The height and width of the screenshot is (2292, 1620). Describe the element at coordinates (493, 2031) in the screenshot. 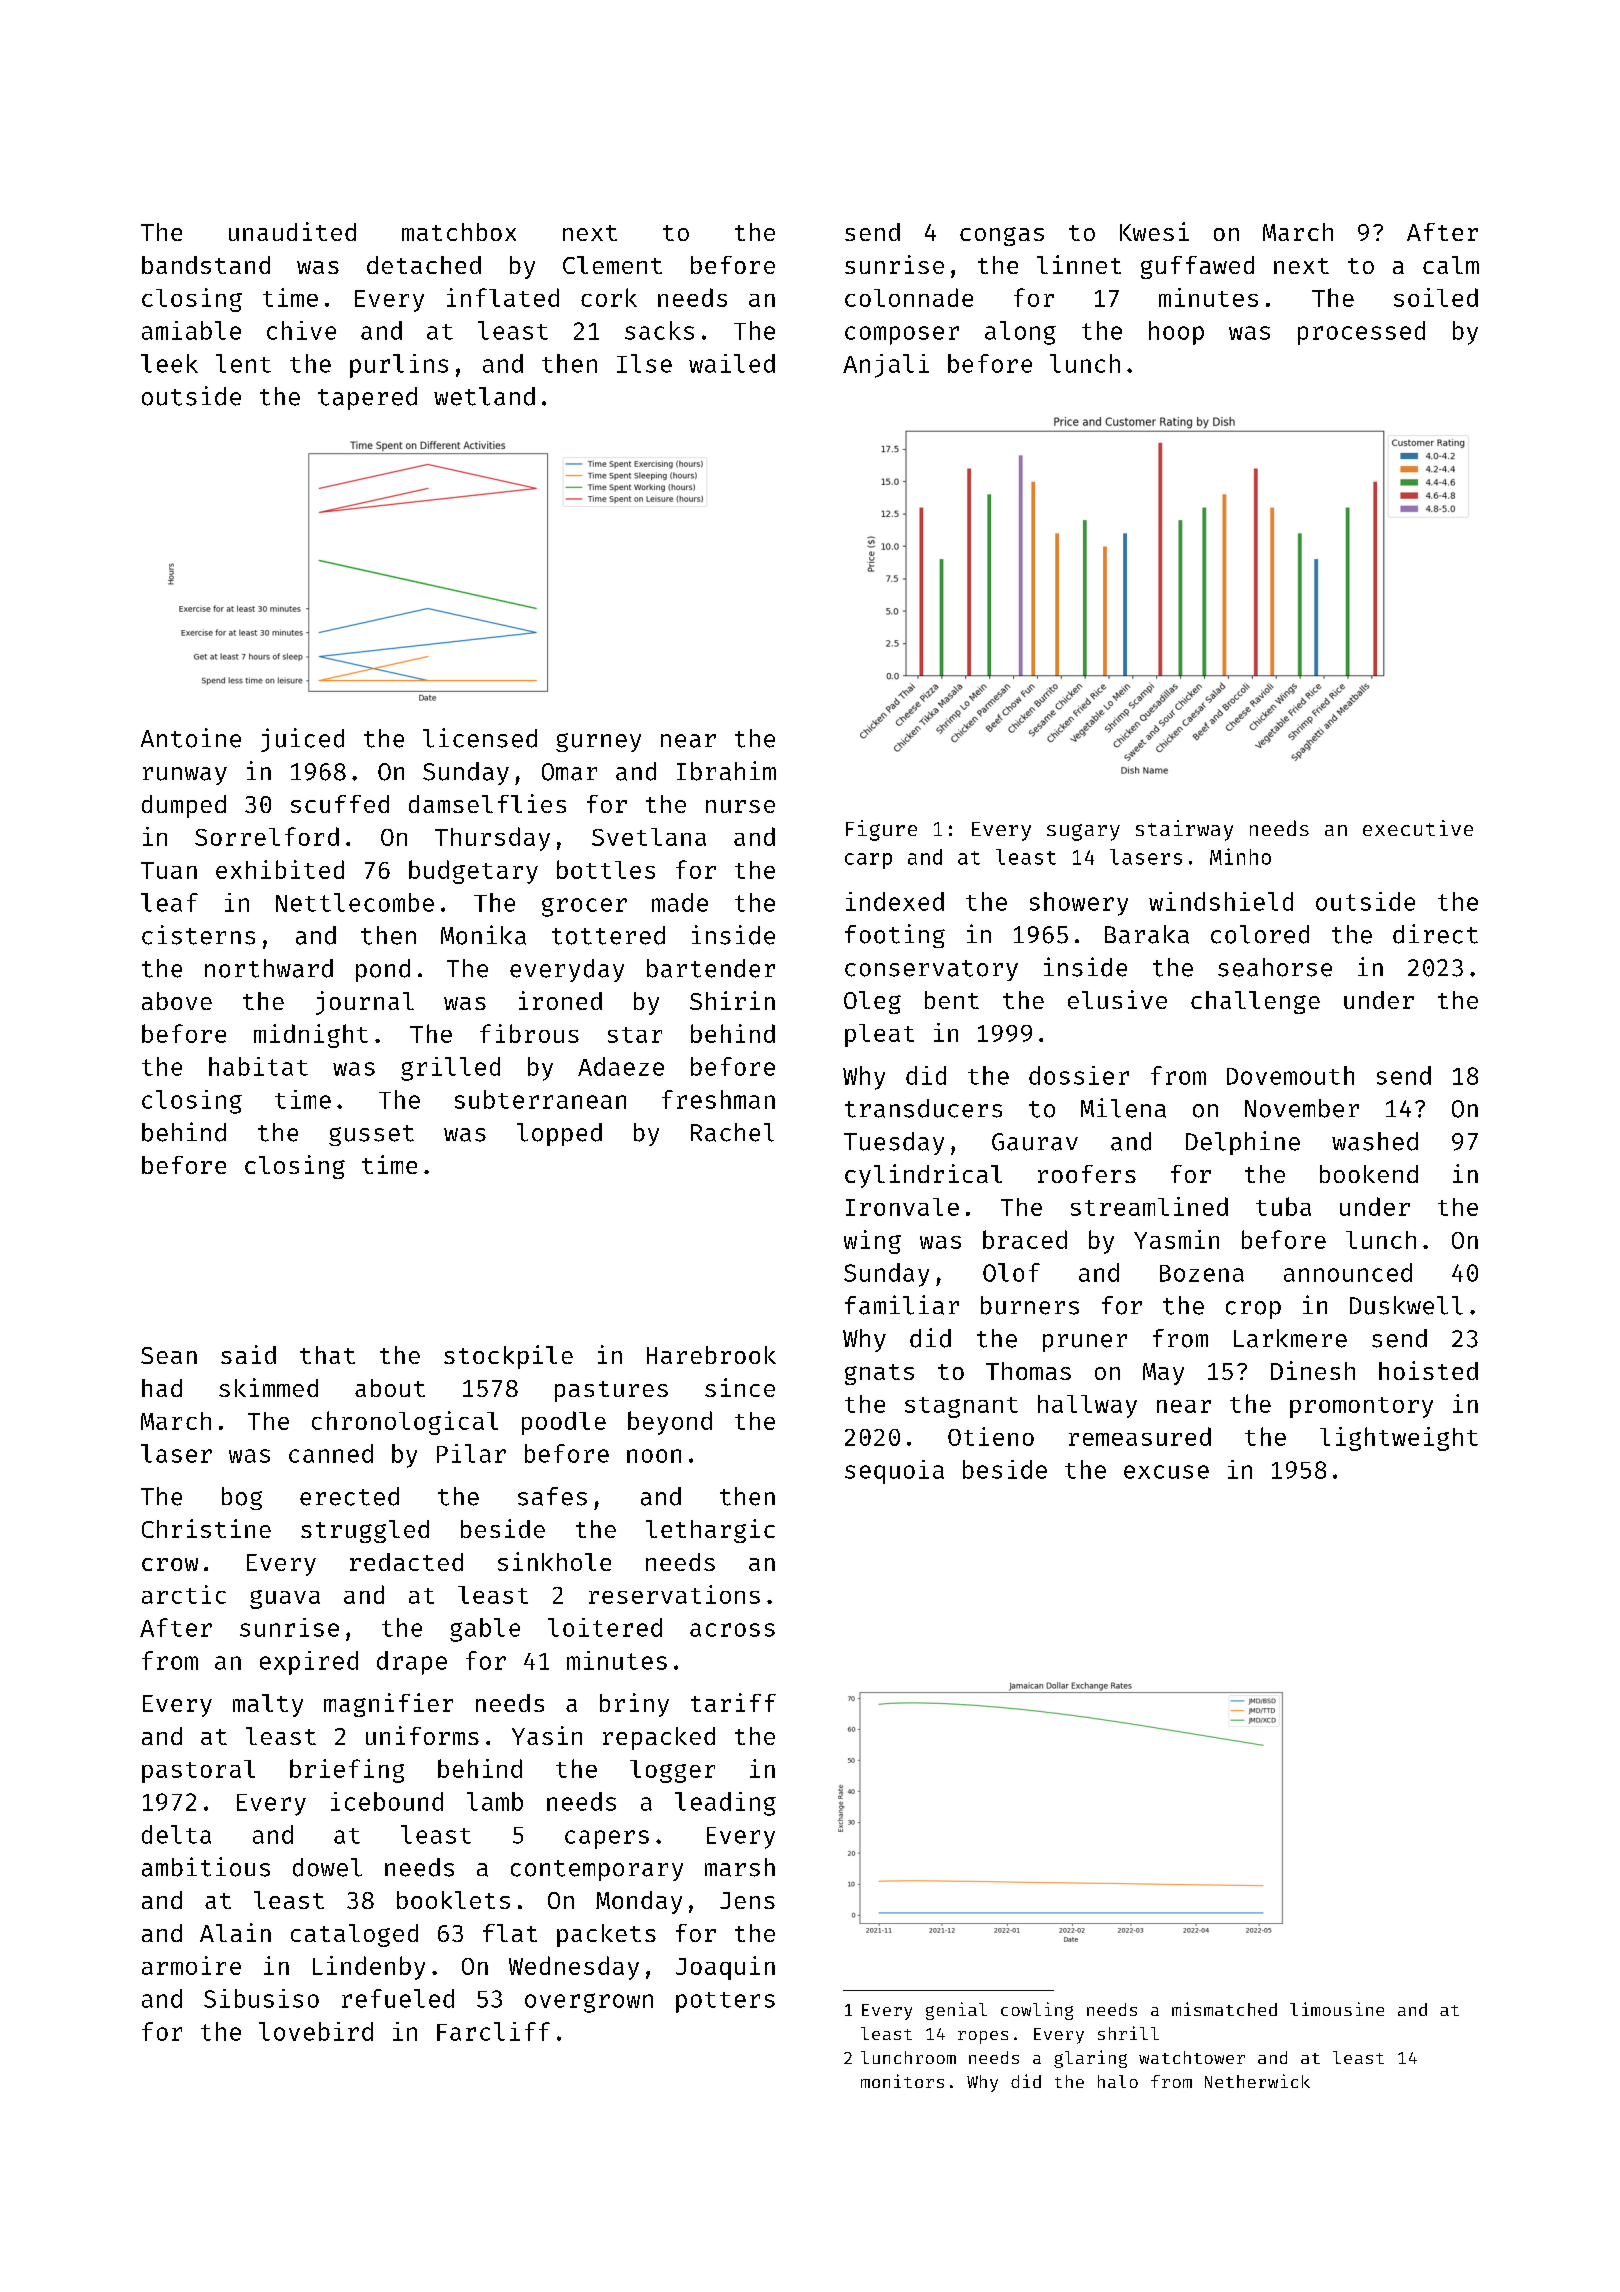

I see `Farcliff` at that location.
